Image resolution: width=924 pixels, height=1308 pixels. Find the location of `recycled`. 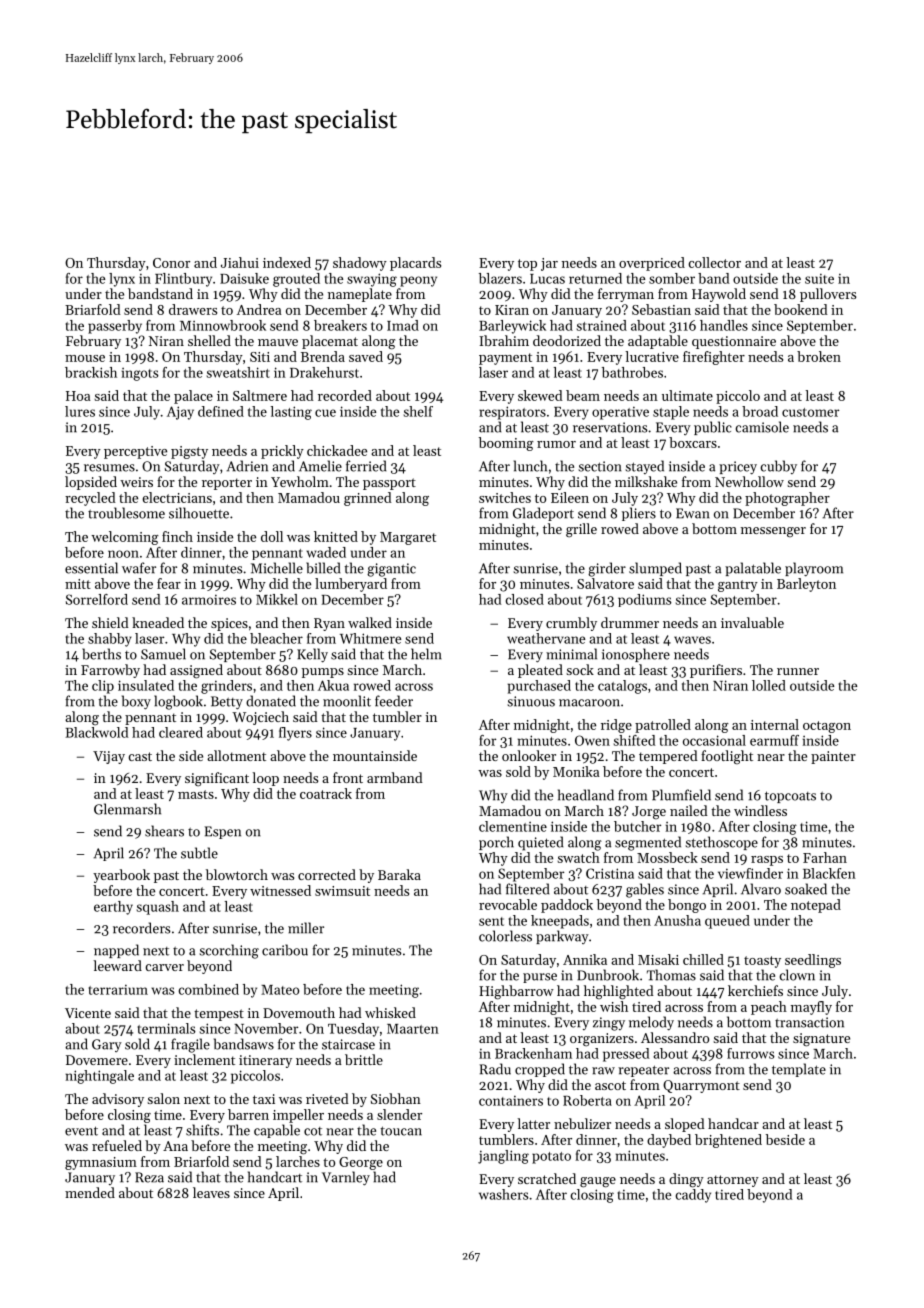

recycled is located at coordinates (90, 499).
